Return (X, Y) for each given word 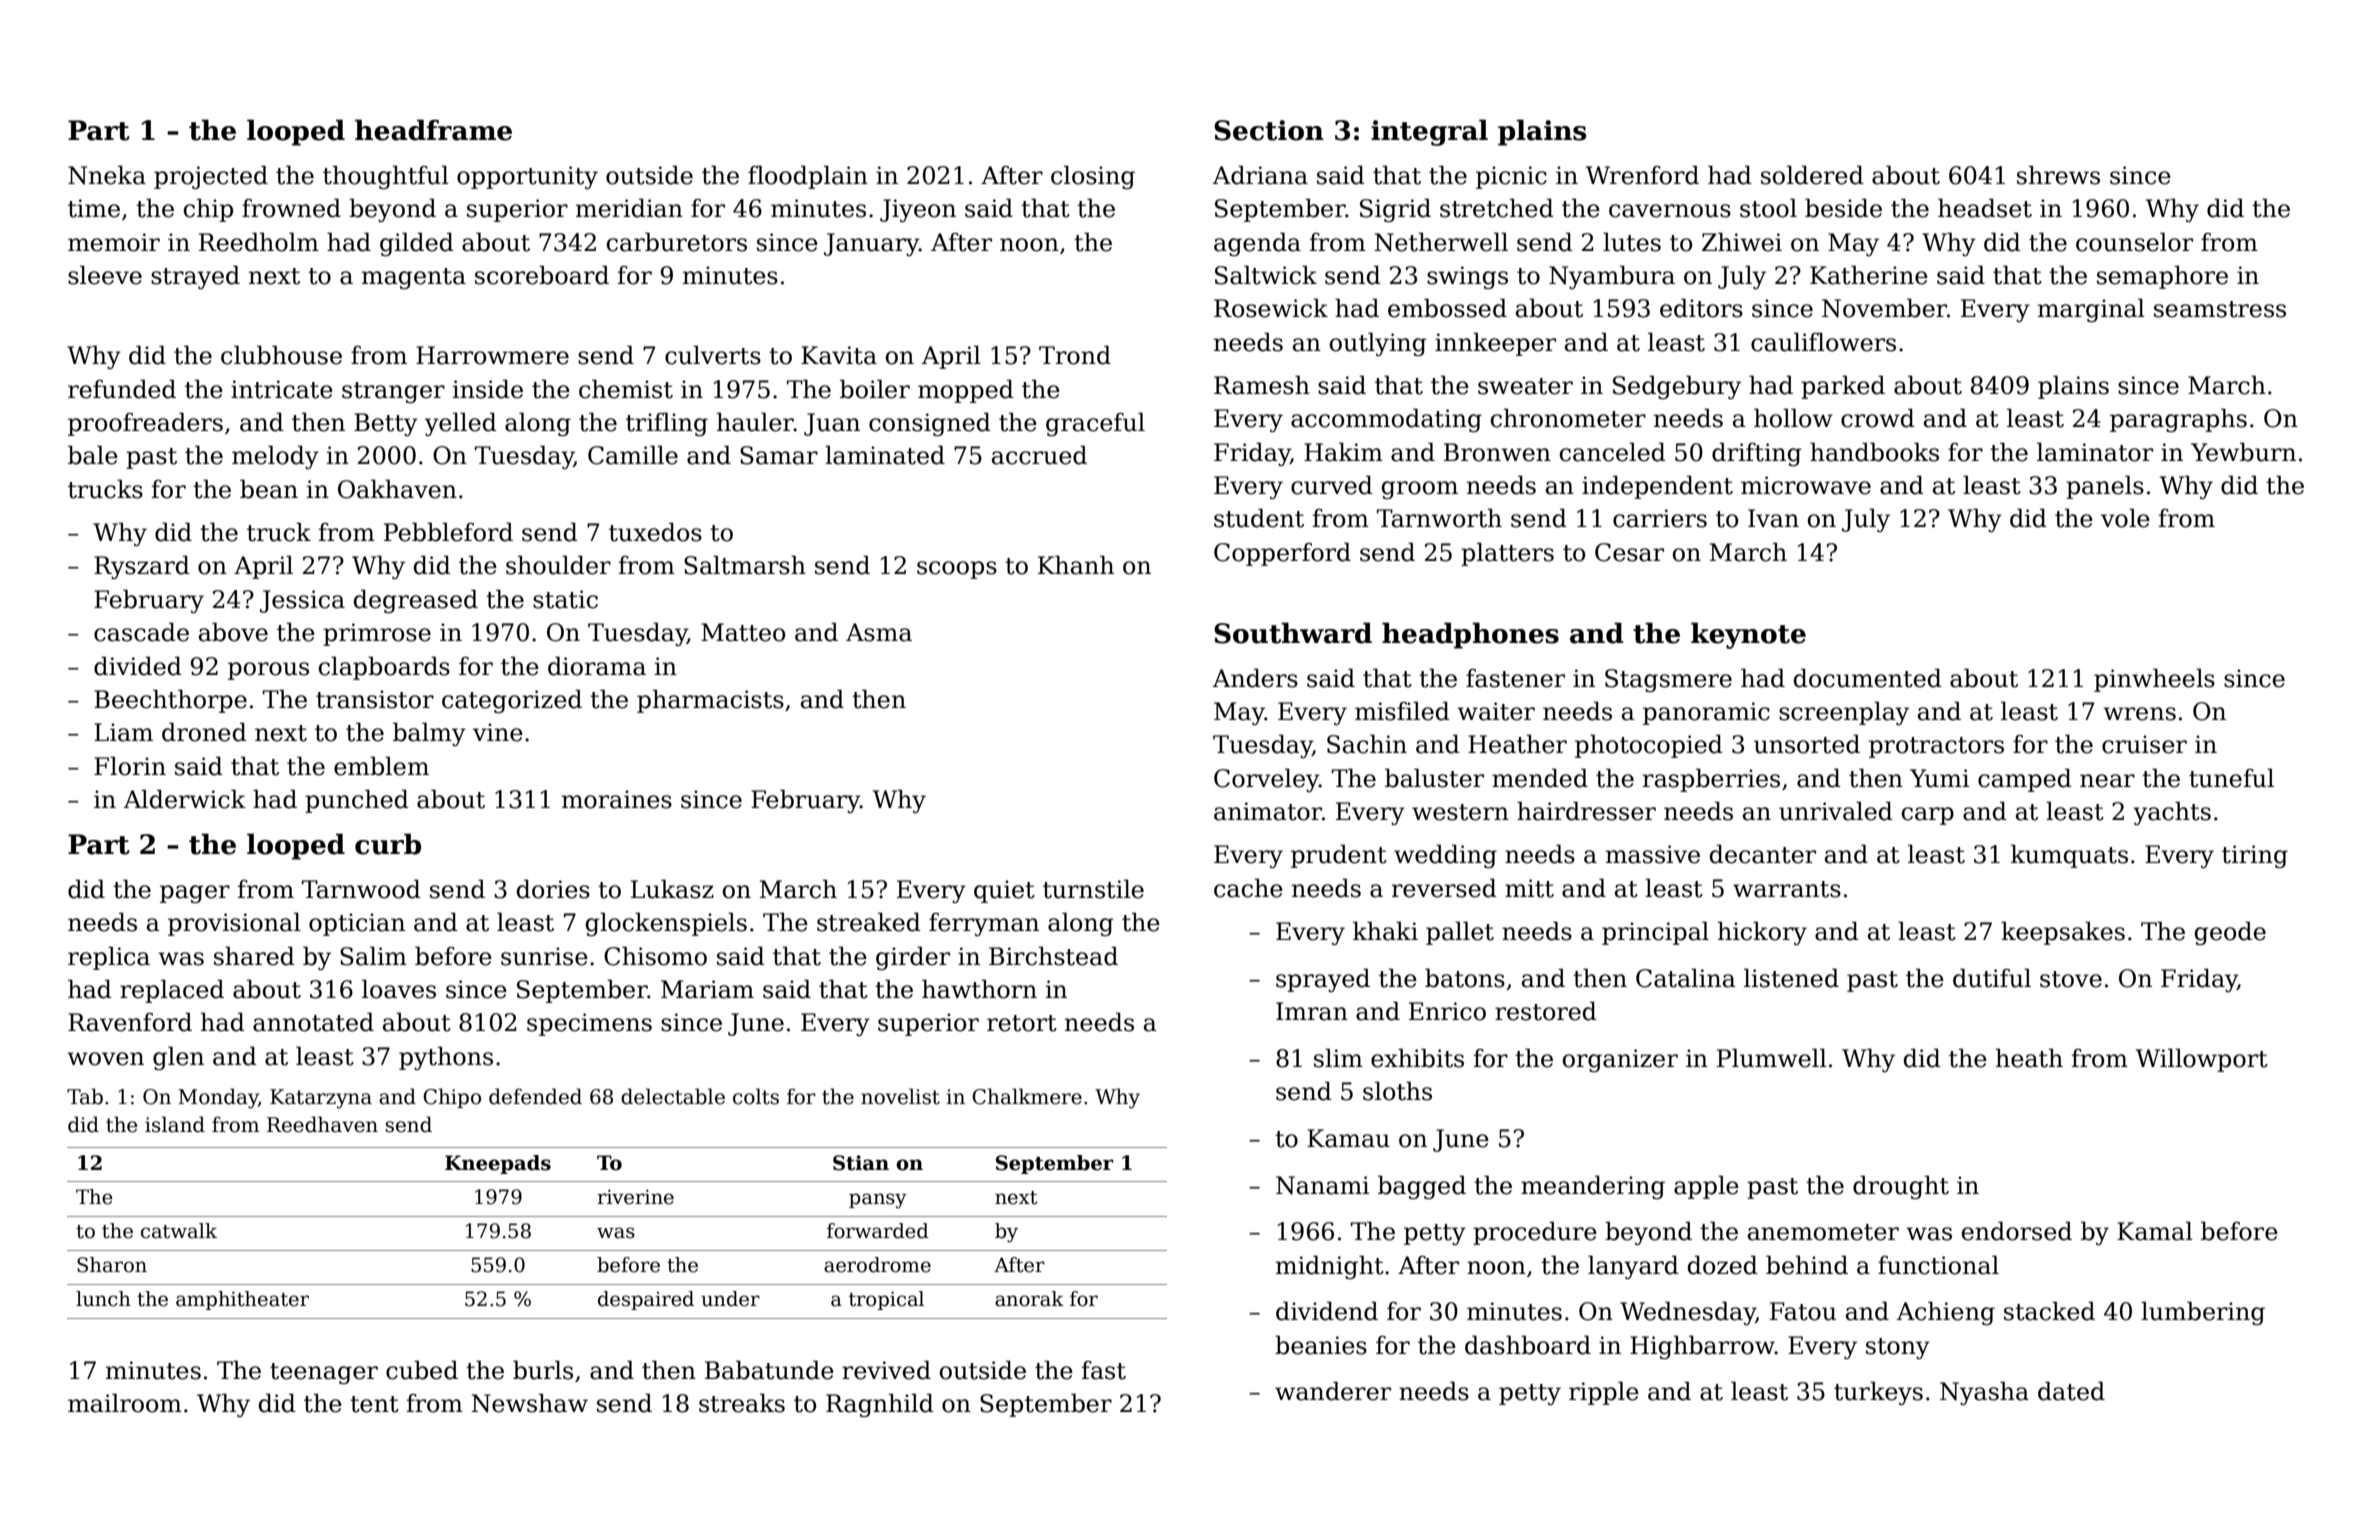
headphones (1470, 635)
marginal (2091, 310)
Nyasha (1984, 1393)
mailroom (125, 1403)
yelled (461, 424)
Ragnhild (880, 1405)
